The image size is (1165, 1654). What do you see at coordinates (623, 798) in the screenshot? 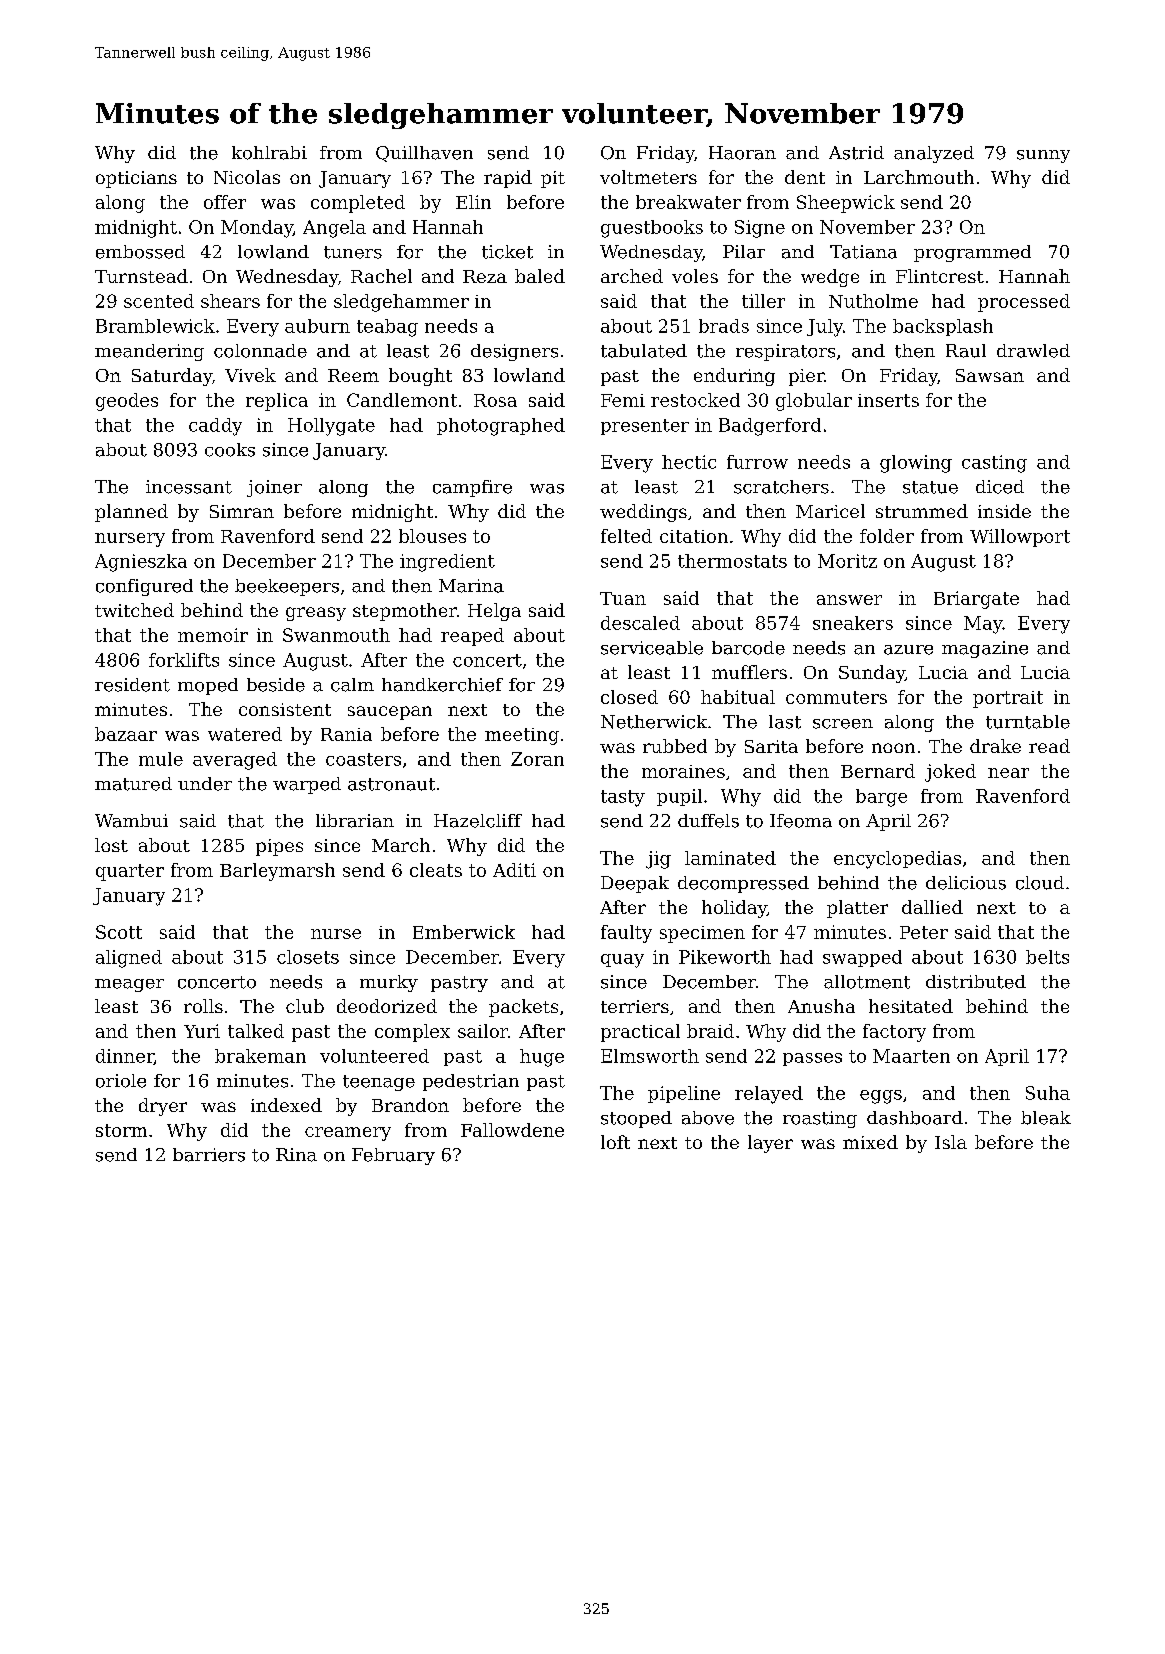
I see `tasty` at bounding box center [623, 798].
